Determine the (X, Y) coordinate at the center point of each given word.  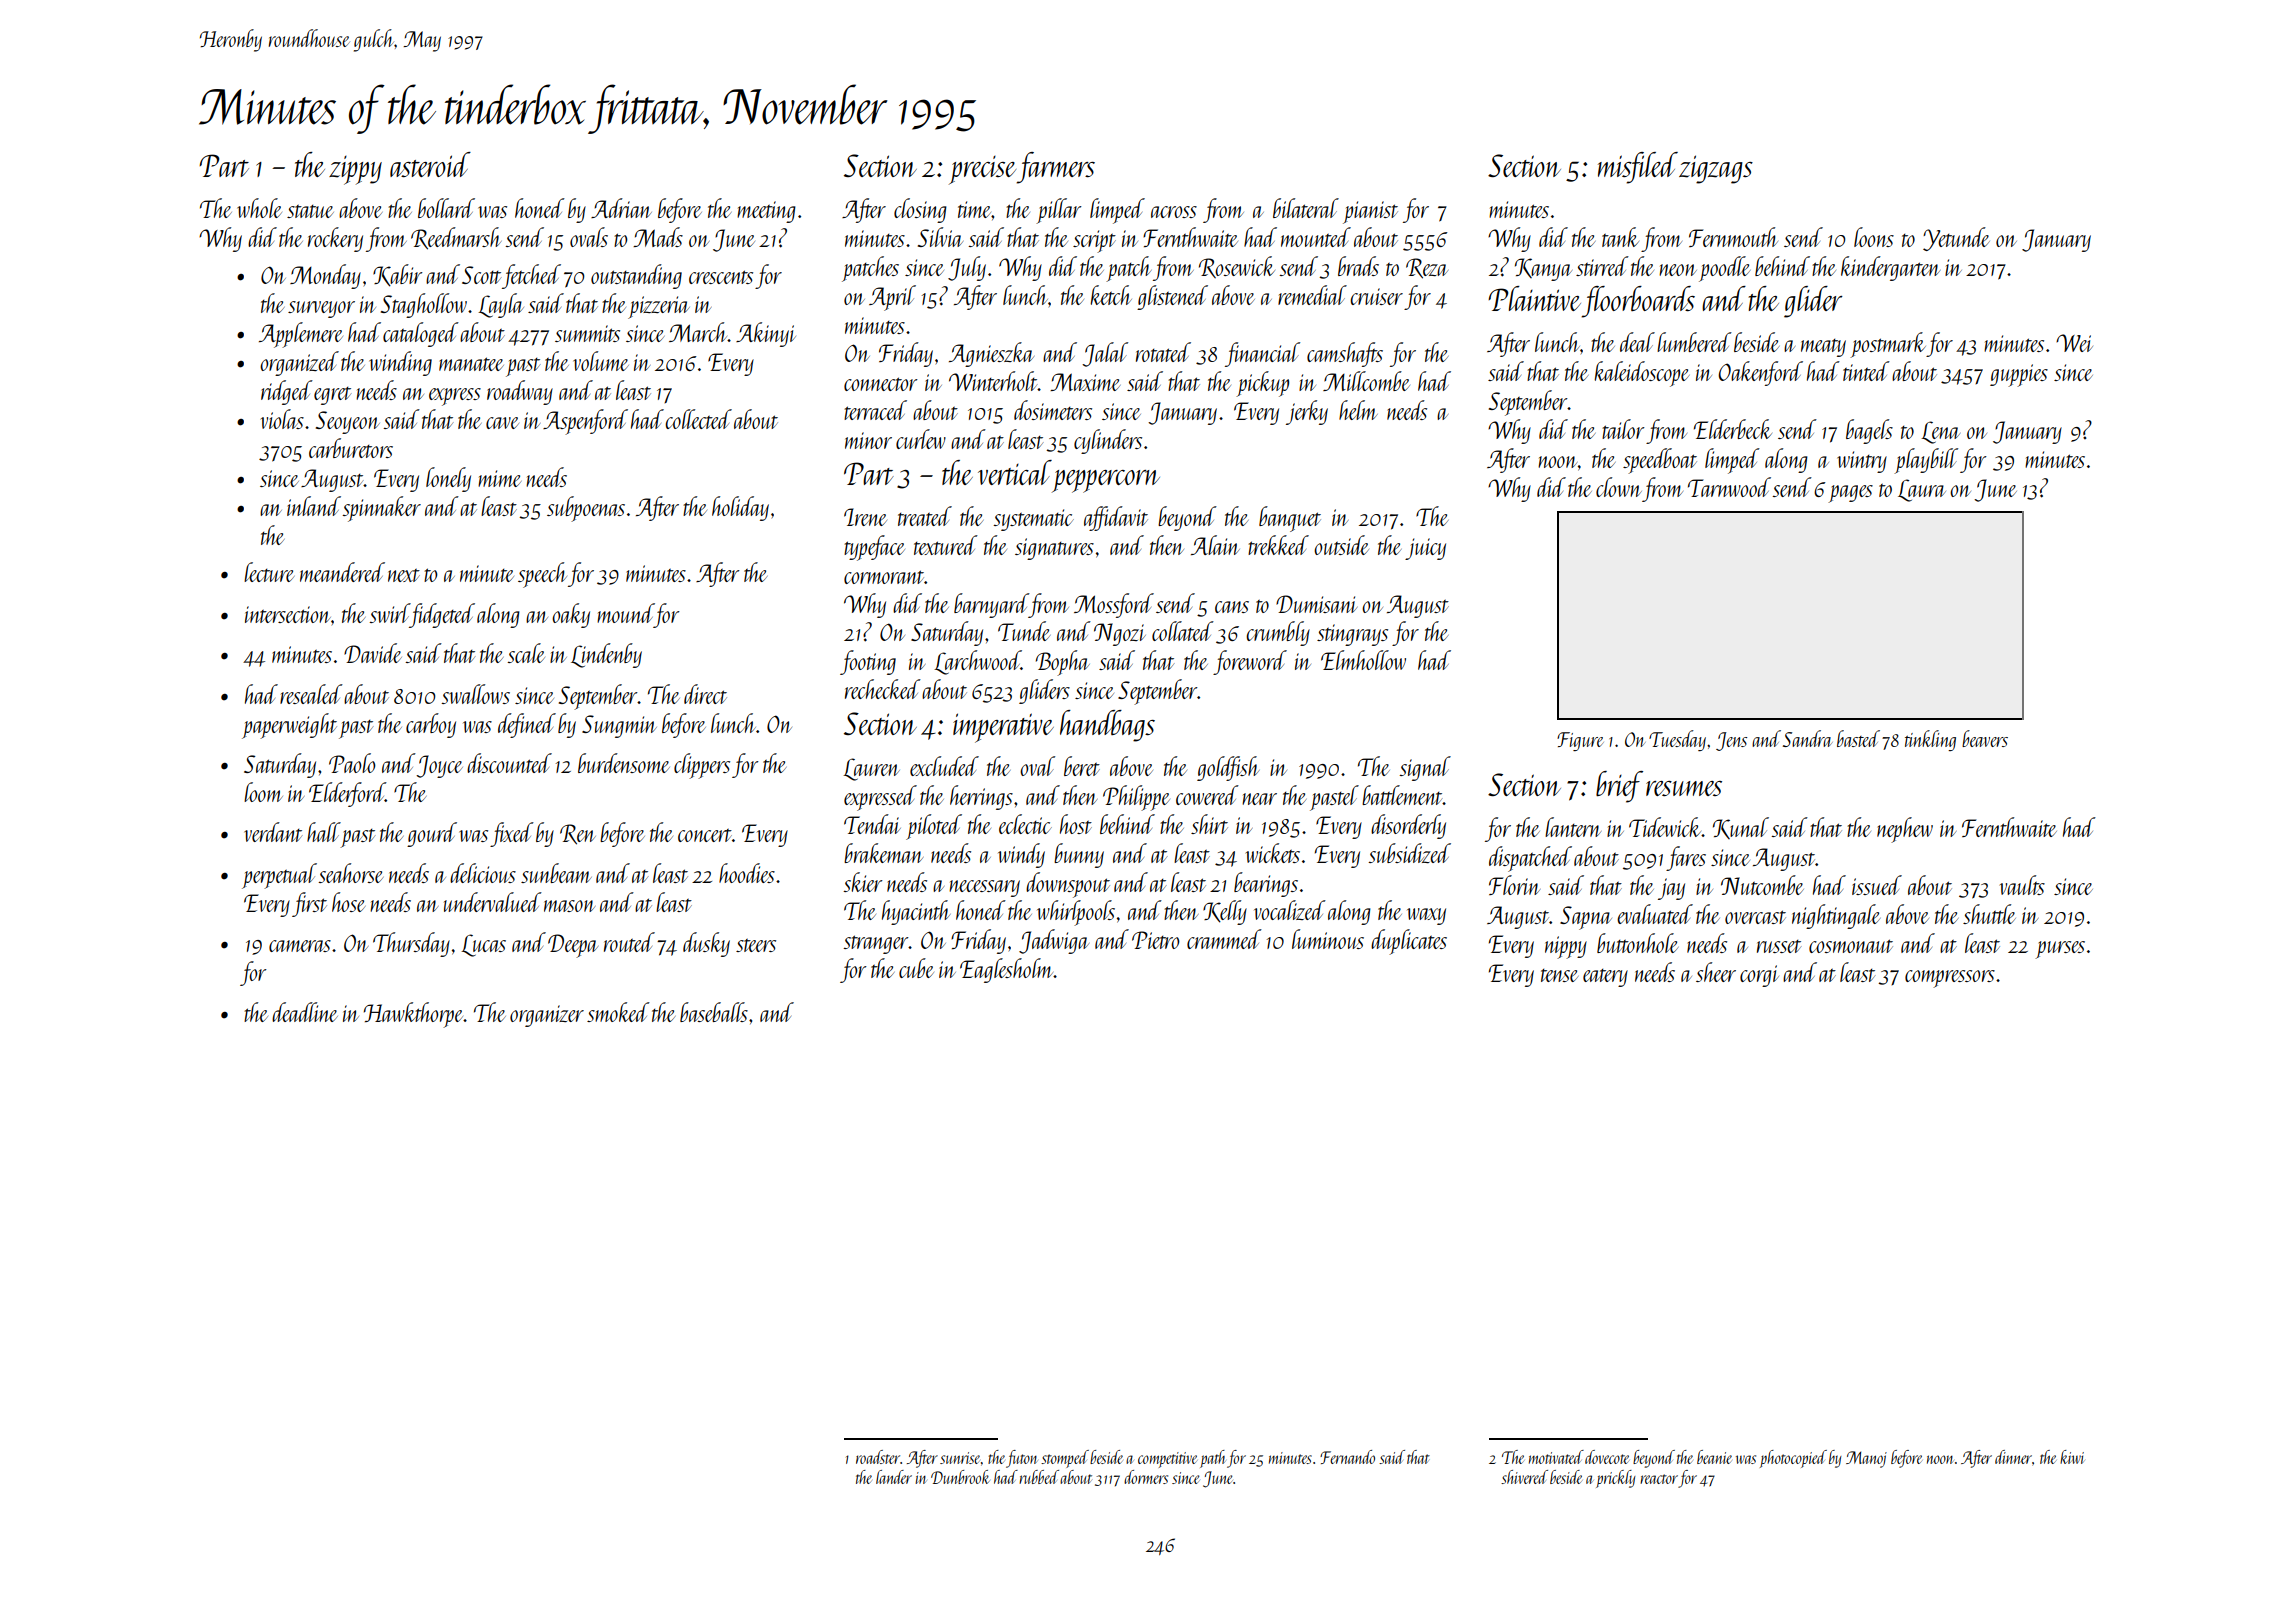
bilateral (1306, 208)
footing (868, 662)
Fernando (1347, 1457)
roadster (878, 1457)
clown (1619, 487)
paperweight (289, 726)
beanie (1714, 1457)
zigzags (1716, 169)
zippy (355, 170)
